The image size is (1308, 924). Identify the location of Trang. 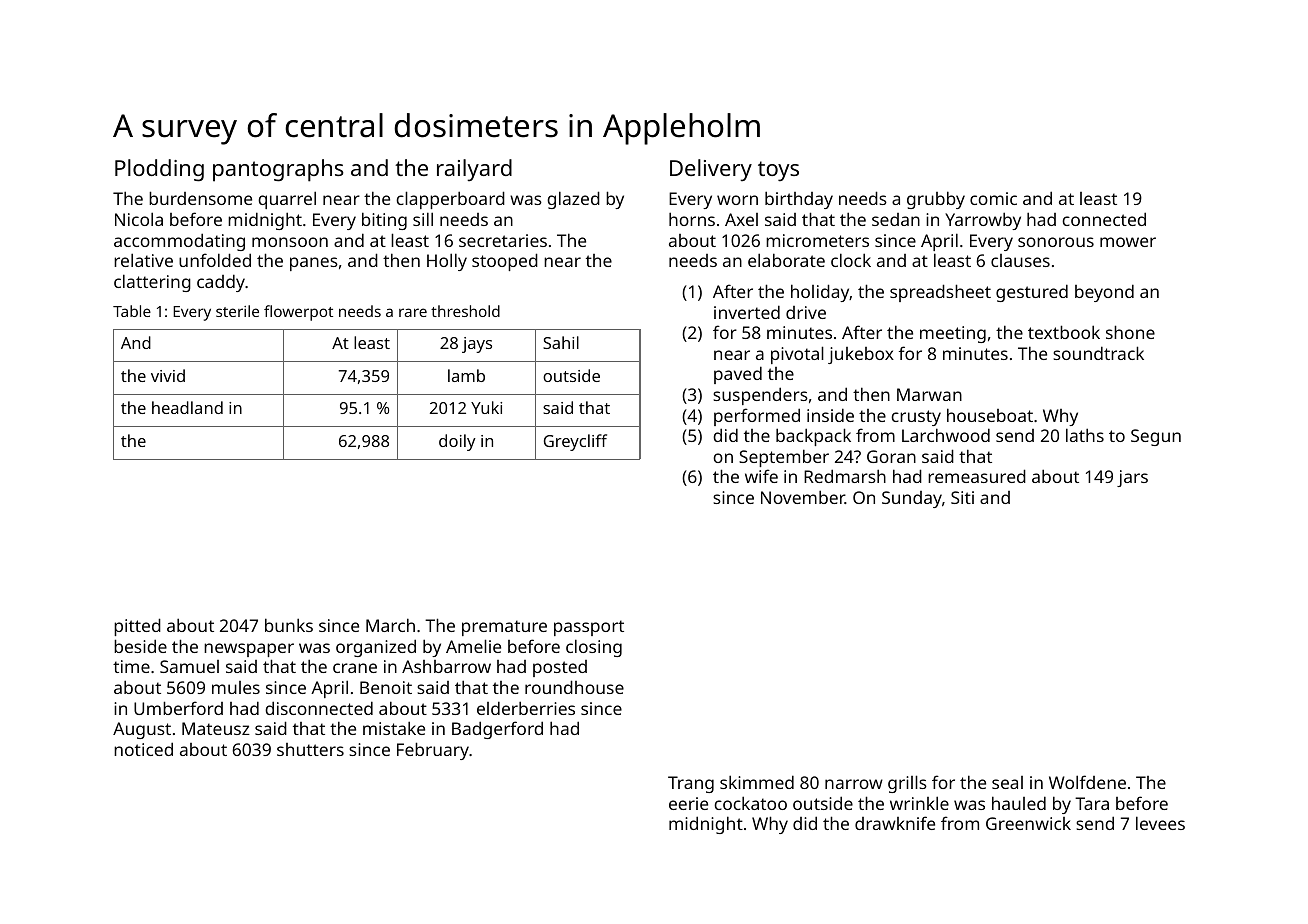
(691, 784).
